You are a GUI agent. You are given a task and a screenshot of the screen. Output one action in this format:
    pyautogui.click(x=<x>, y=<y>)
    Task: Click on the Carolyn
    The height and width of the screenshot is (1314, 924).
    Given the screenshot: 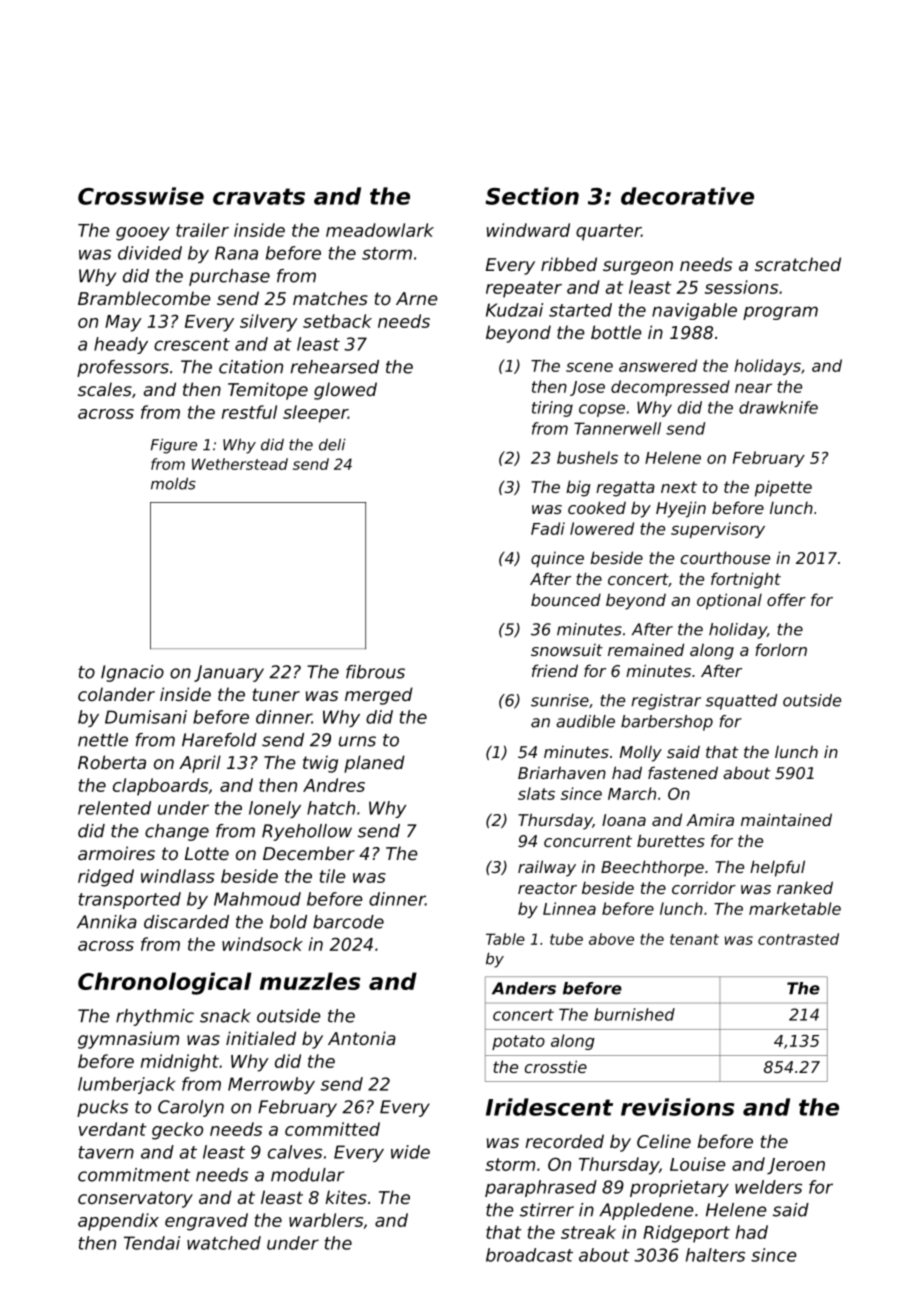 What is the action you would take?
    pyautogui.click(x=191, y=1108)
